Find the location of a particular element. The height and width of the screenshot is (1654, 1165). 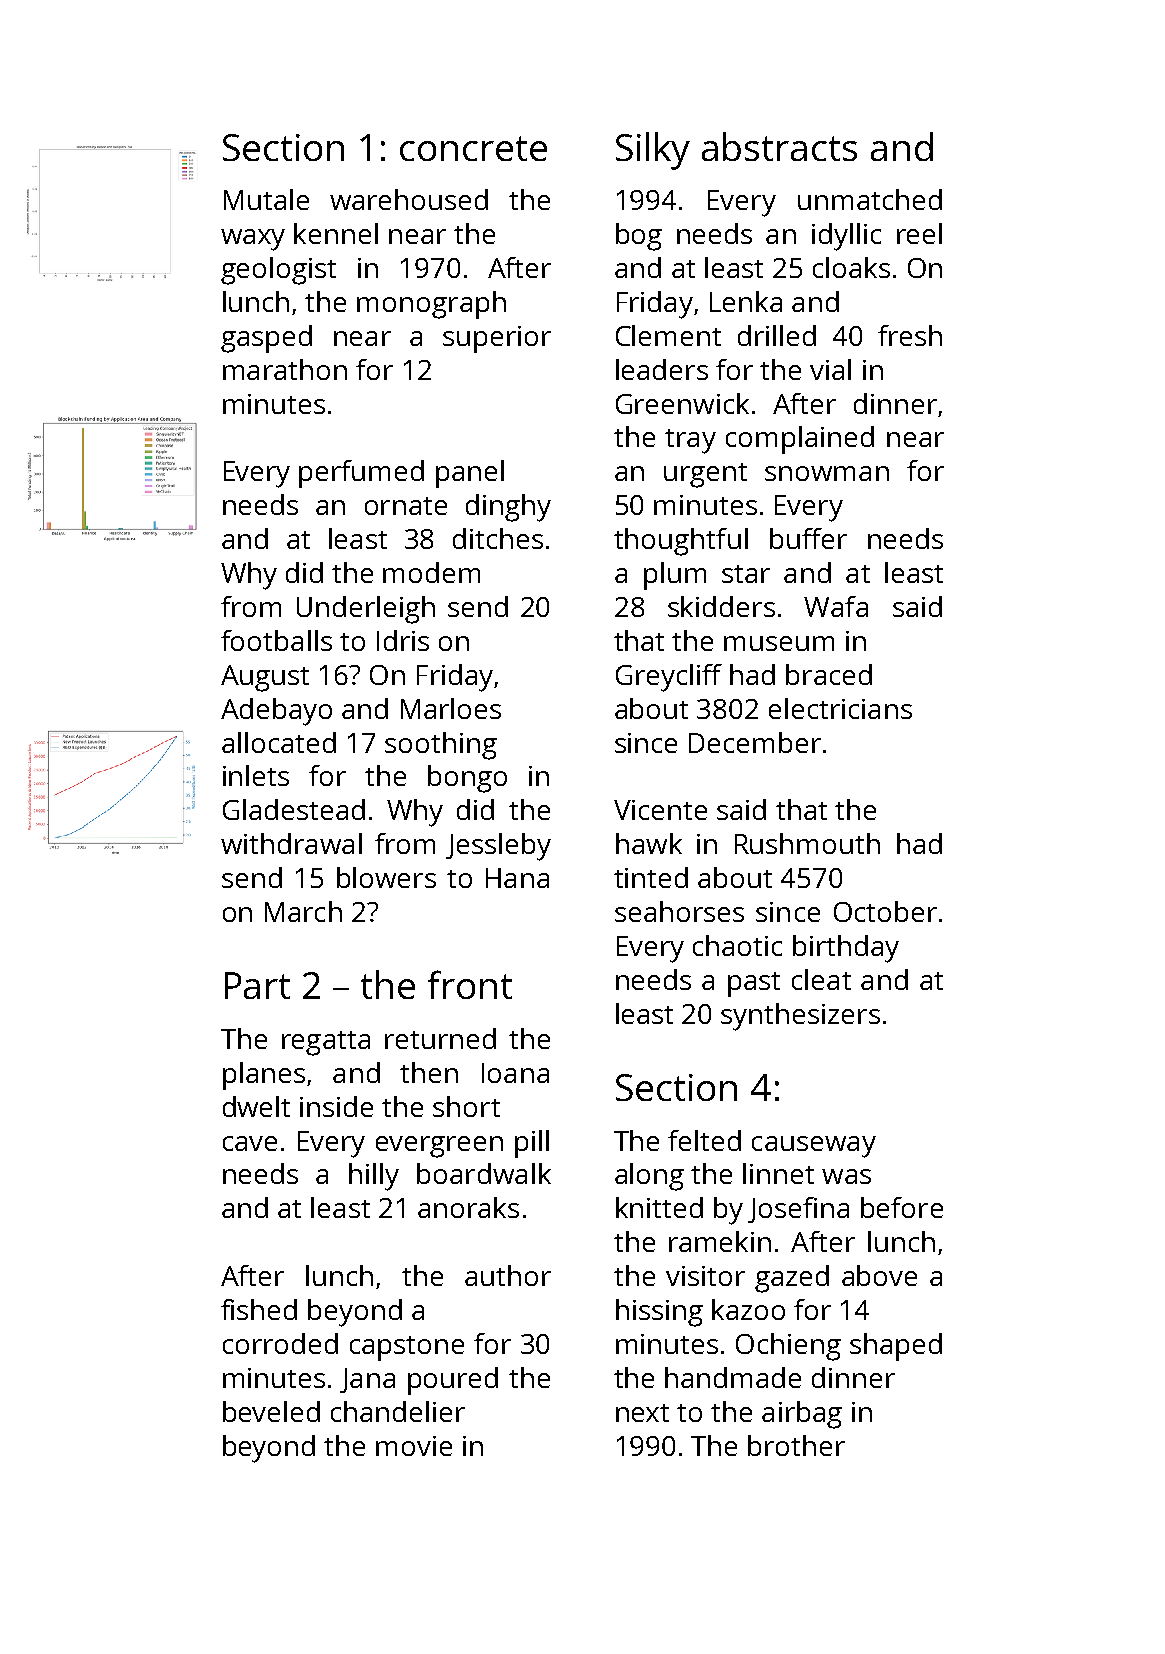

next is located at coordinates (642, 1413).
